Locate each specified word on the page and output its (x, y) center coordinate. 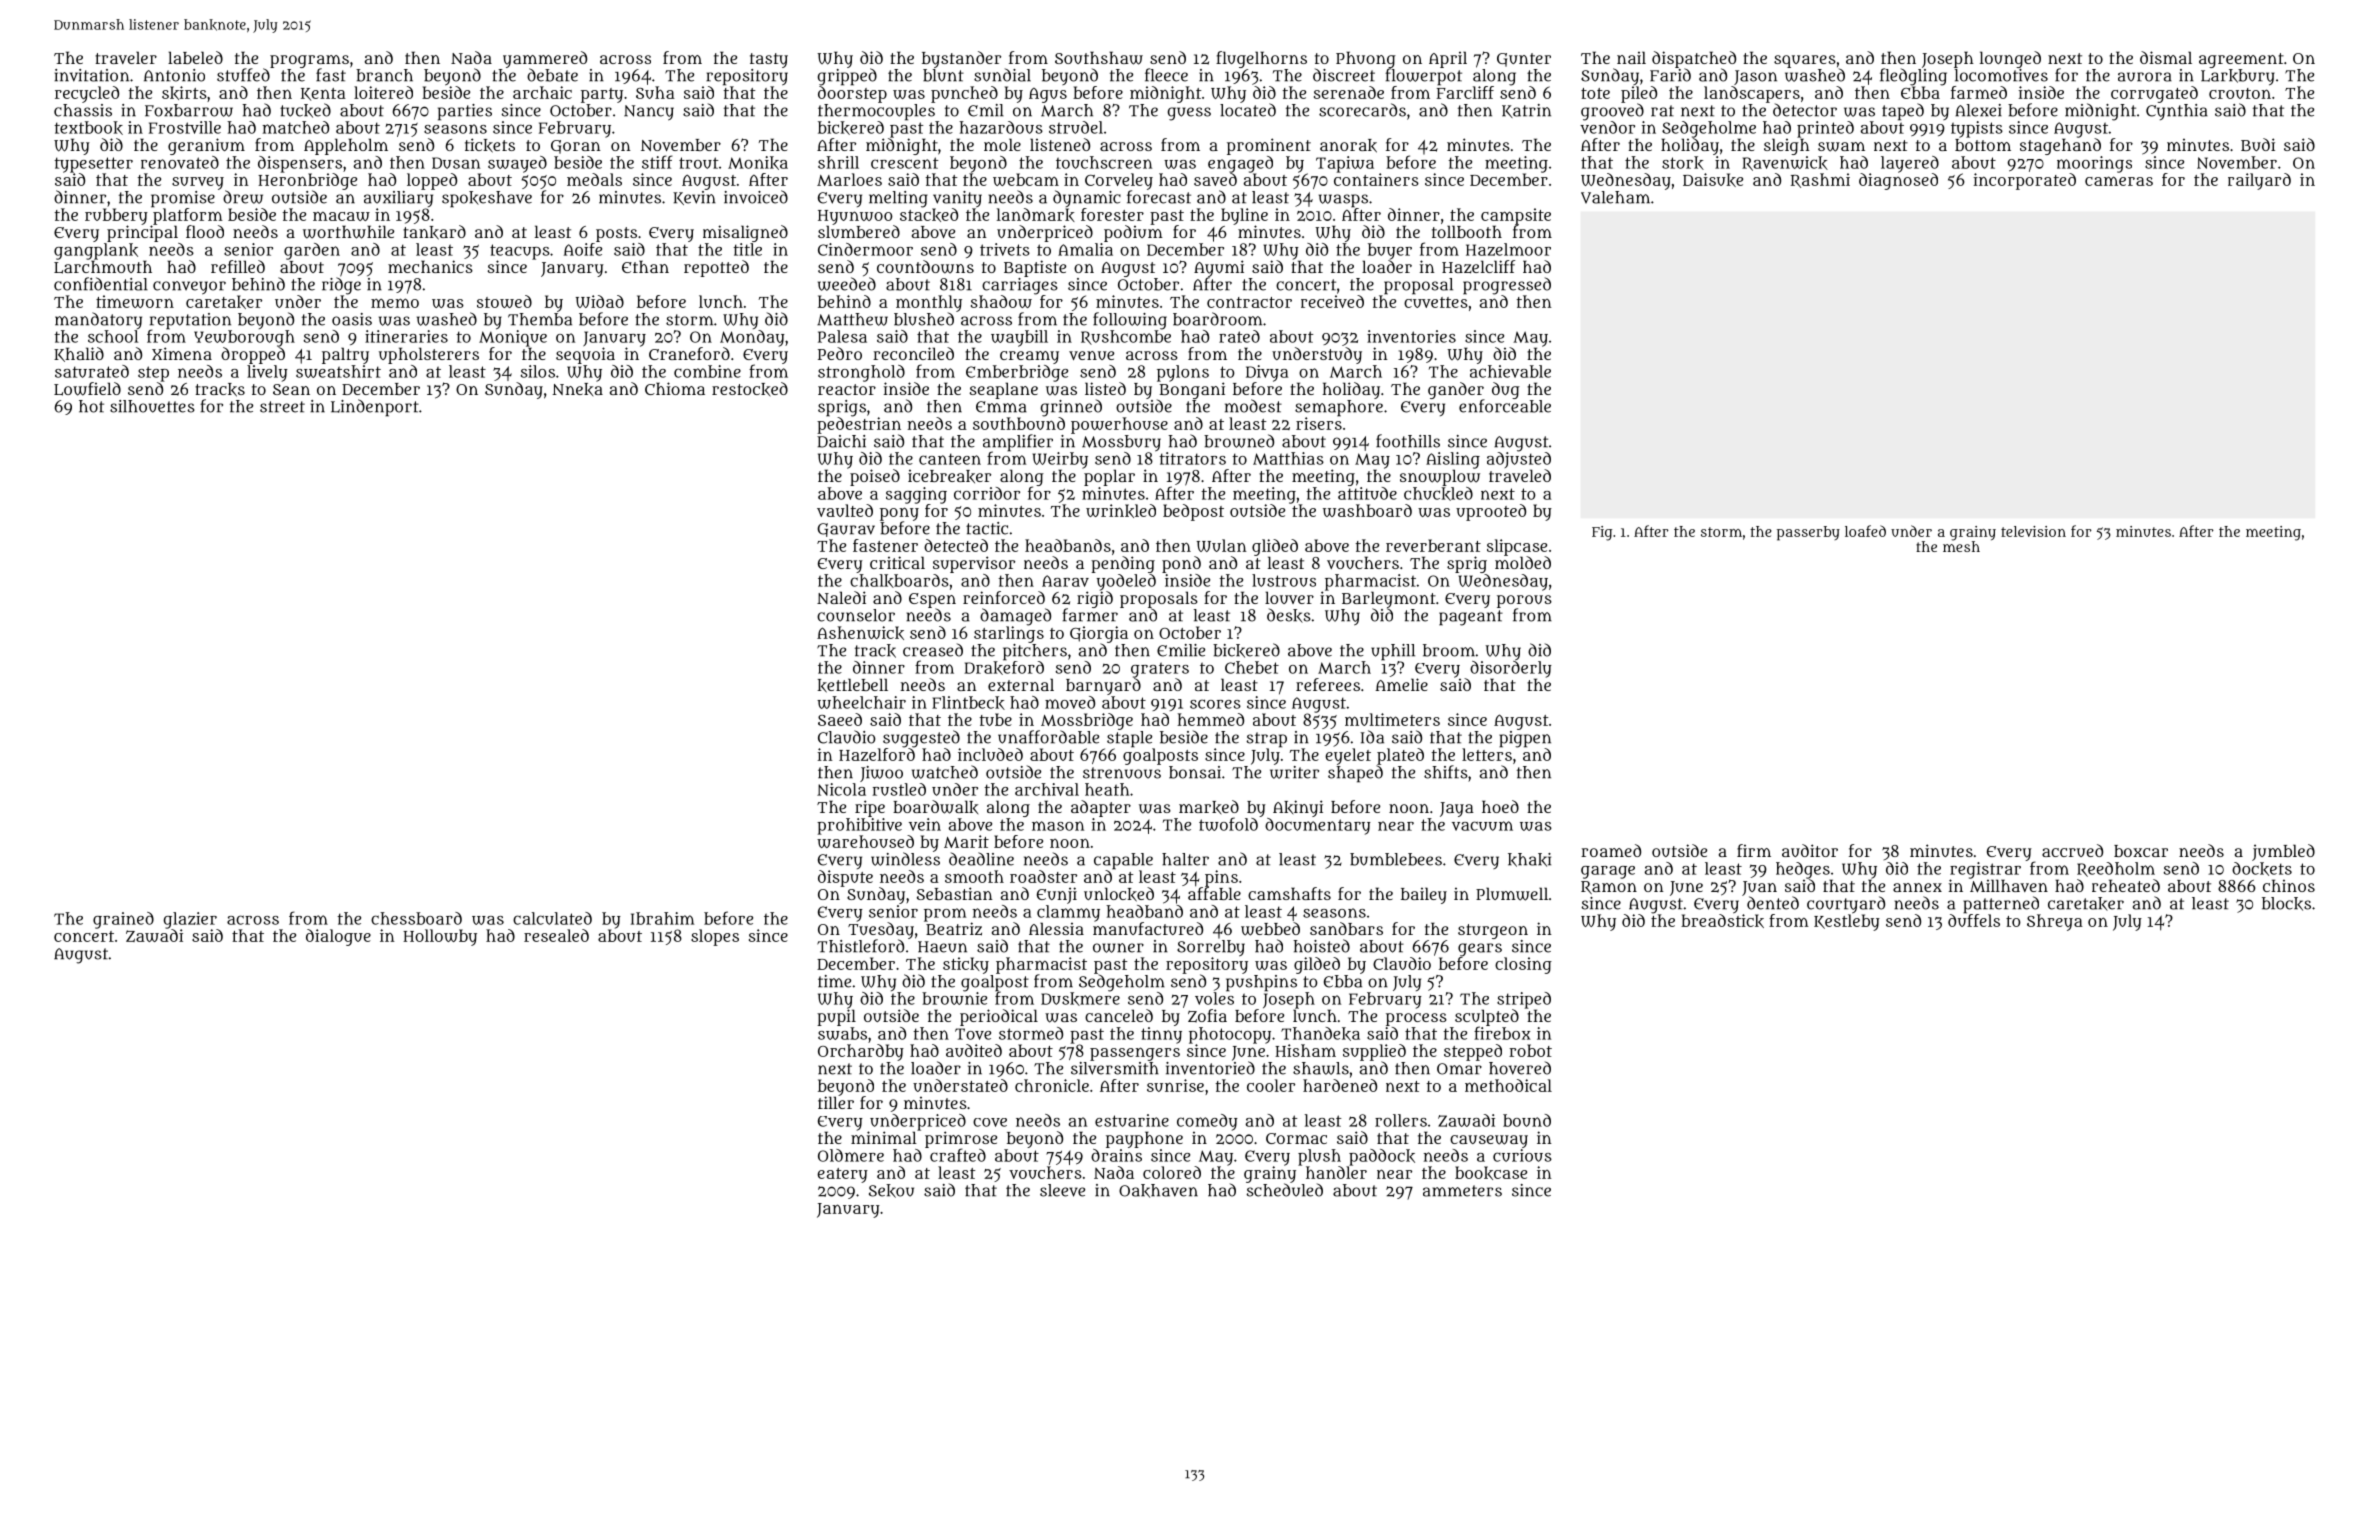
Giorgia (1099, 634)
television (2033, 531)
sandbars (1346, 928)
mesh (1961, 546)
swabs (842, 1033)
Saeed (840, 719)
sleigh (1787, 146)
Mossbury (1121, 443)
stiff (657, 162)
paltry (345, 355)
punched (964, 94)
